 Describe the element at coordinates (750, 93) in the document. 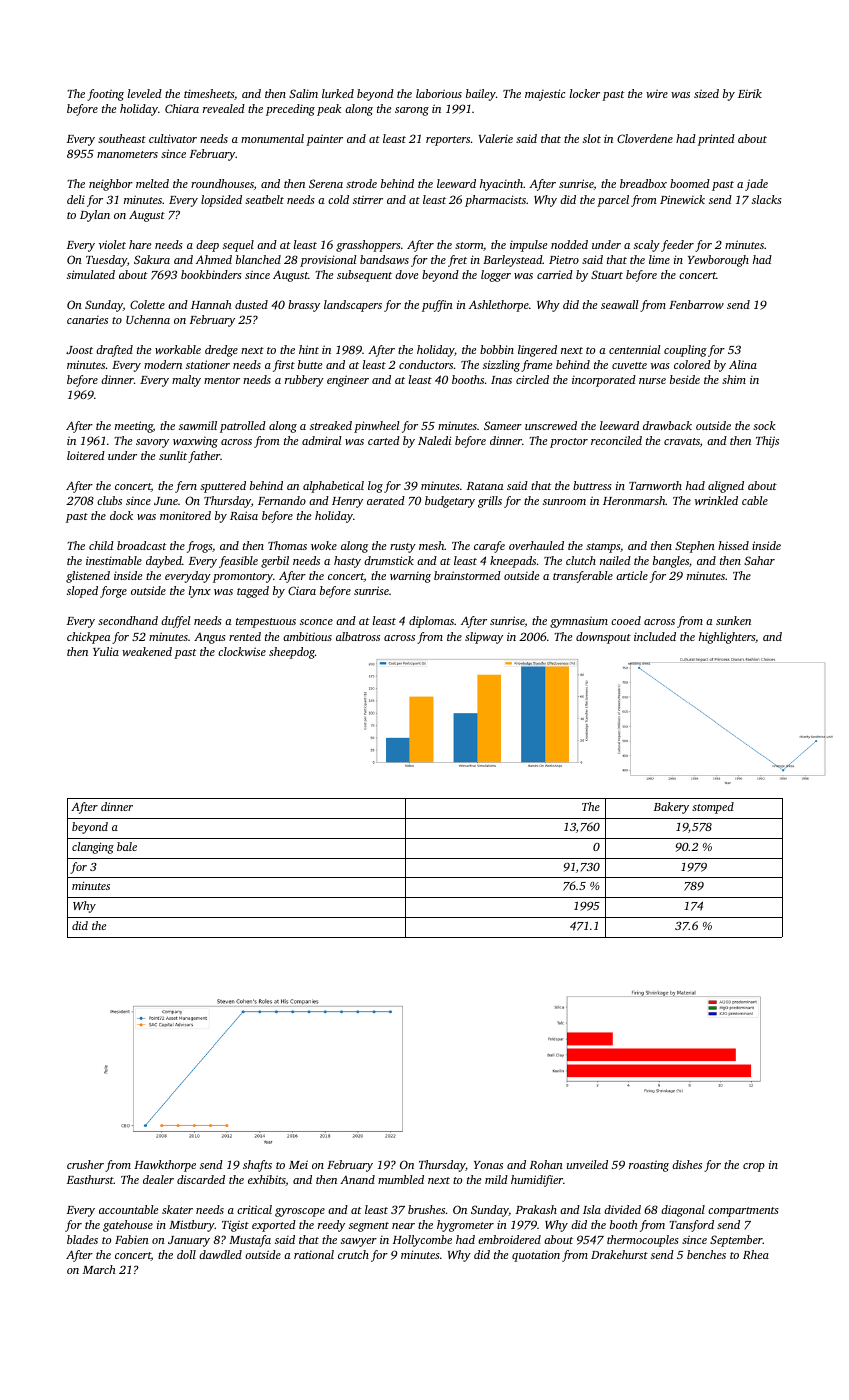

I see `Eirik` at that location.
